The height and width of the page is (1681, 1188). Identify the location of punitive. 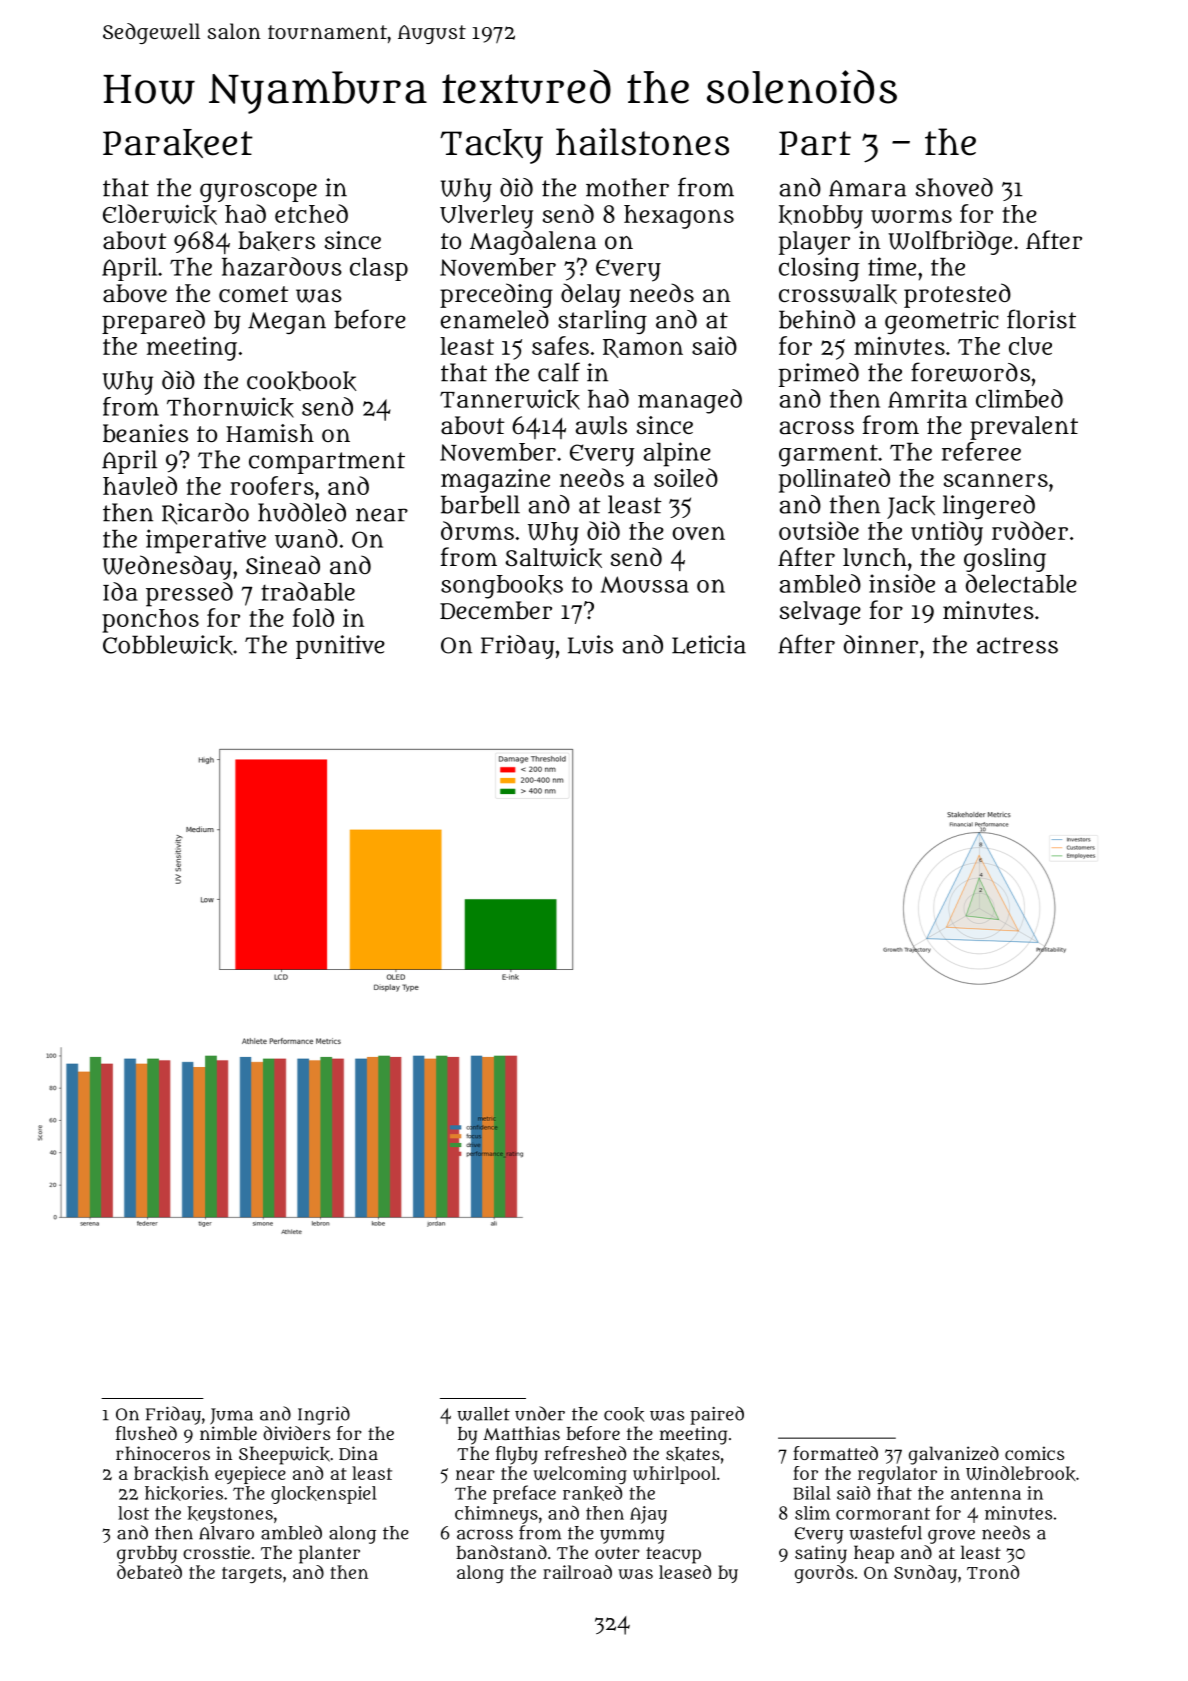
(340, 647).
